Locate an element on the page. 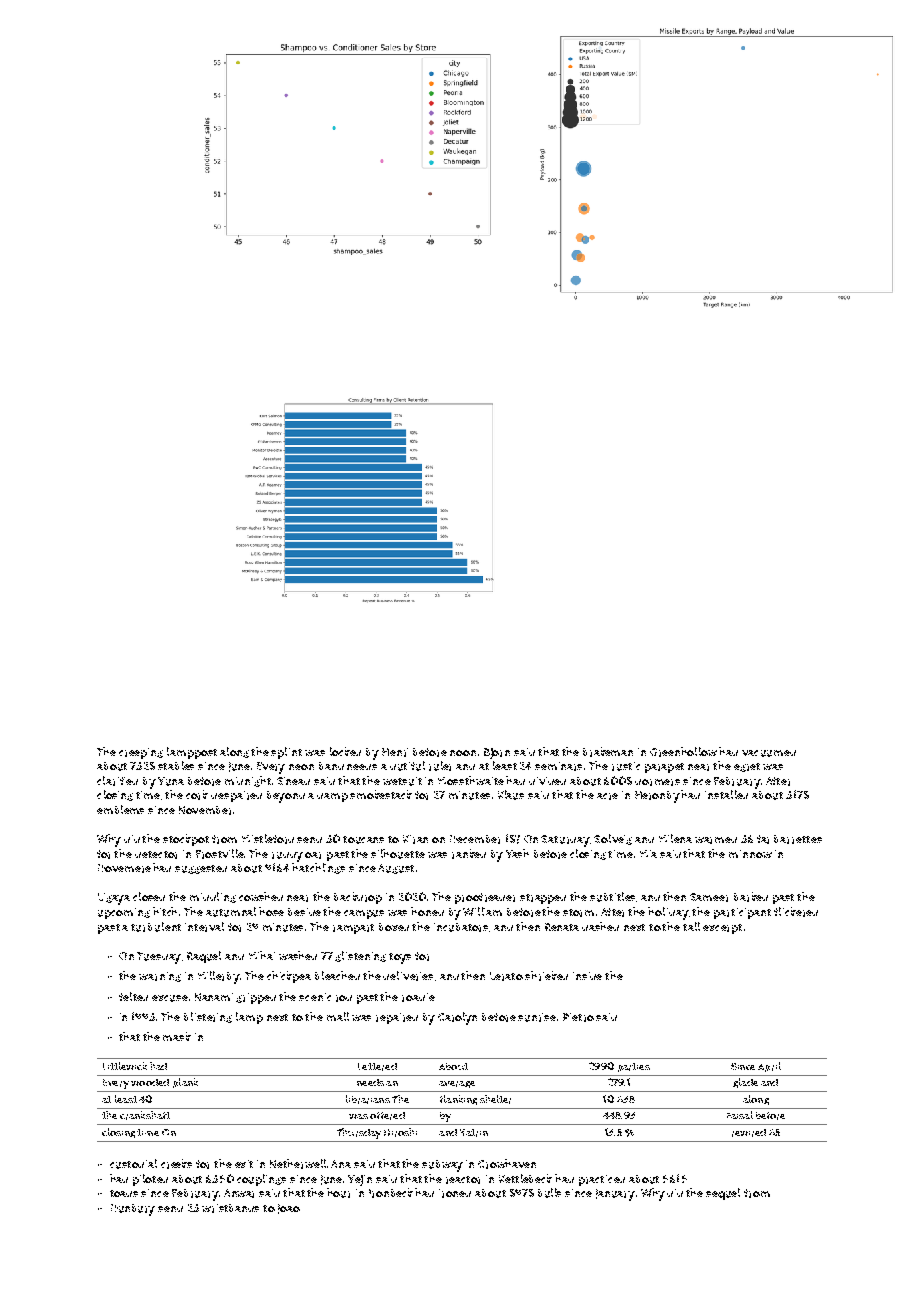 The height and width of the page is (1308, 924). glistening is located at coordinates (360, 956).
